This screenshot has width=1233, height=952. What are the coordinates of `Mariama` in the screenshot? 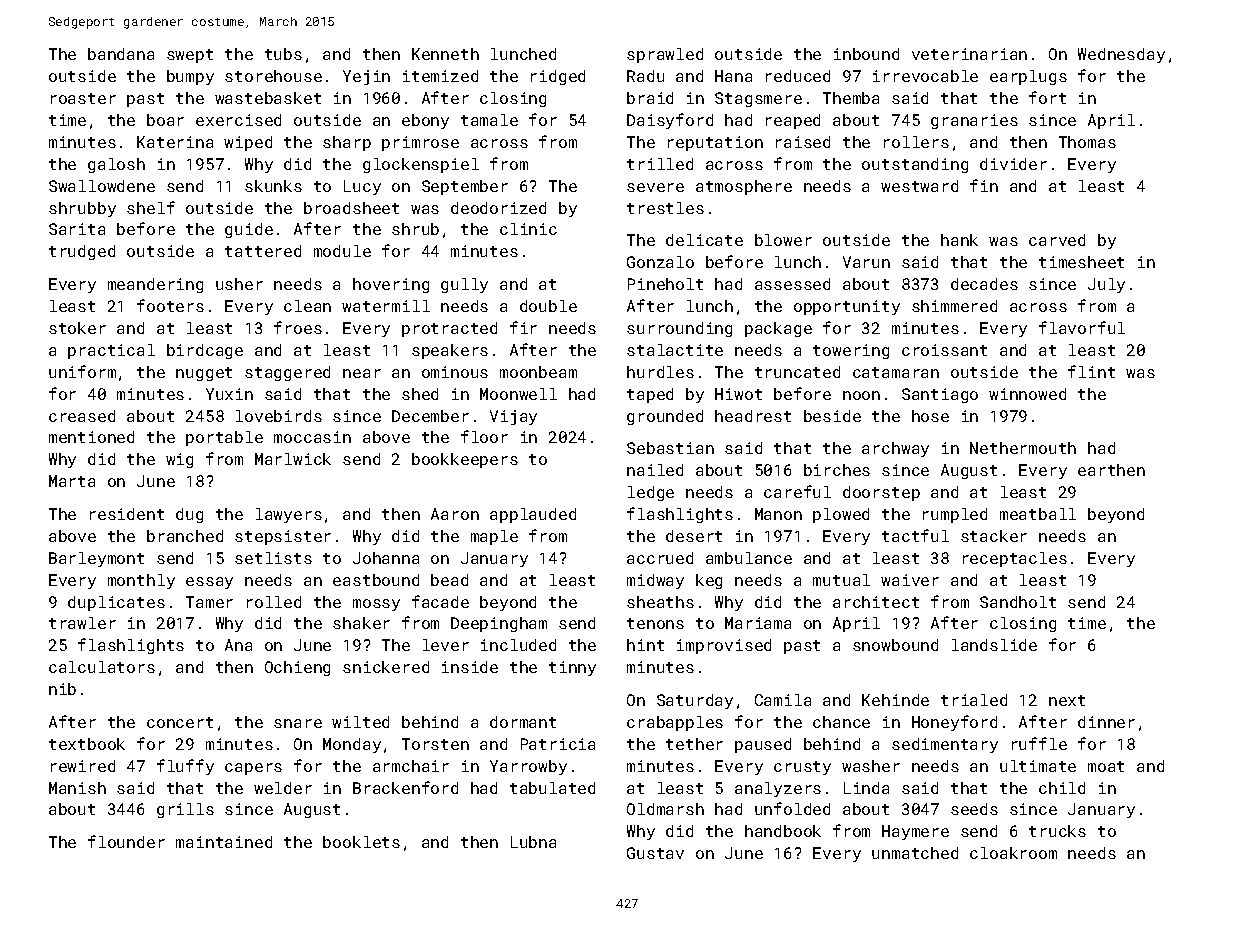 It's located at (758, 623).
